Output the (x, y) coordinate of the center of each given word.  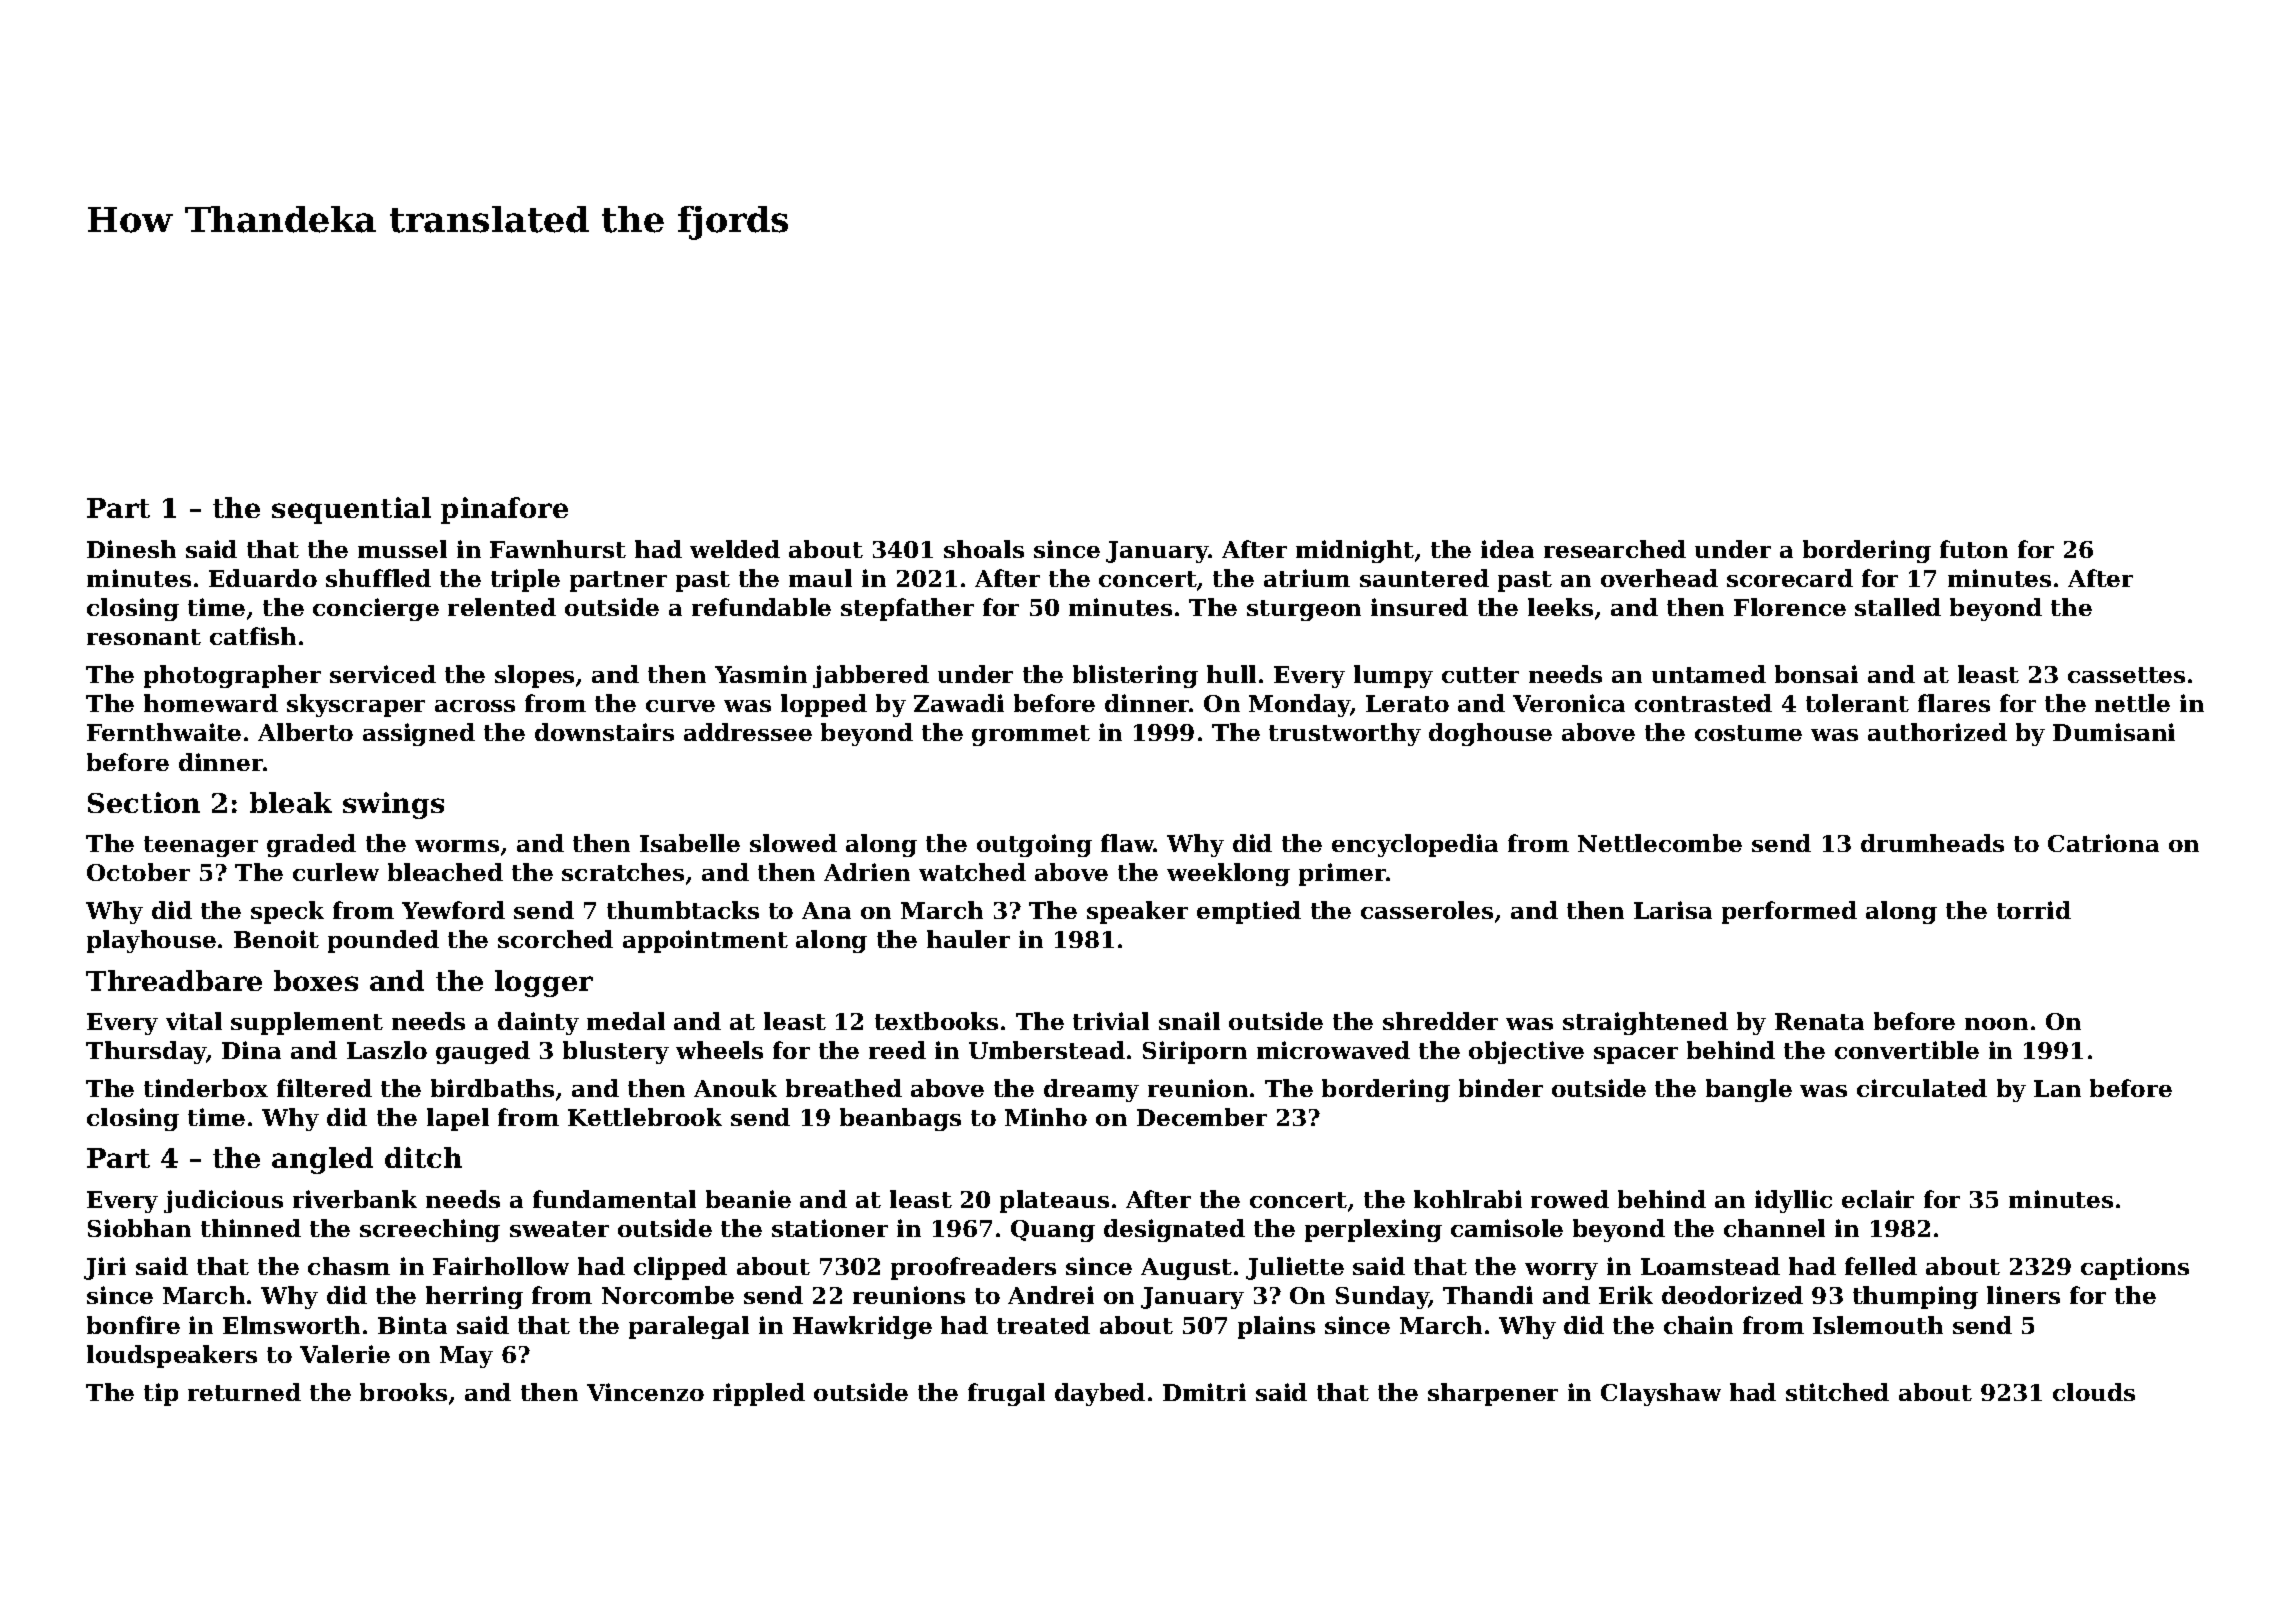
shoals (984, 549)
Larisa (1673, 910)
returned (244, 1392)
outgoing (1034, 845)
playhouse (151, 941)
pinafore (504, 510)
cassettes (2126, 675)
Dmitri (1204, 1392)
